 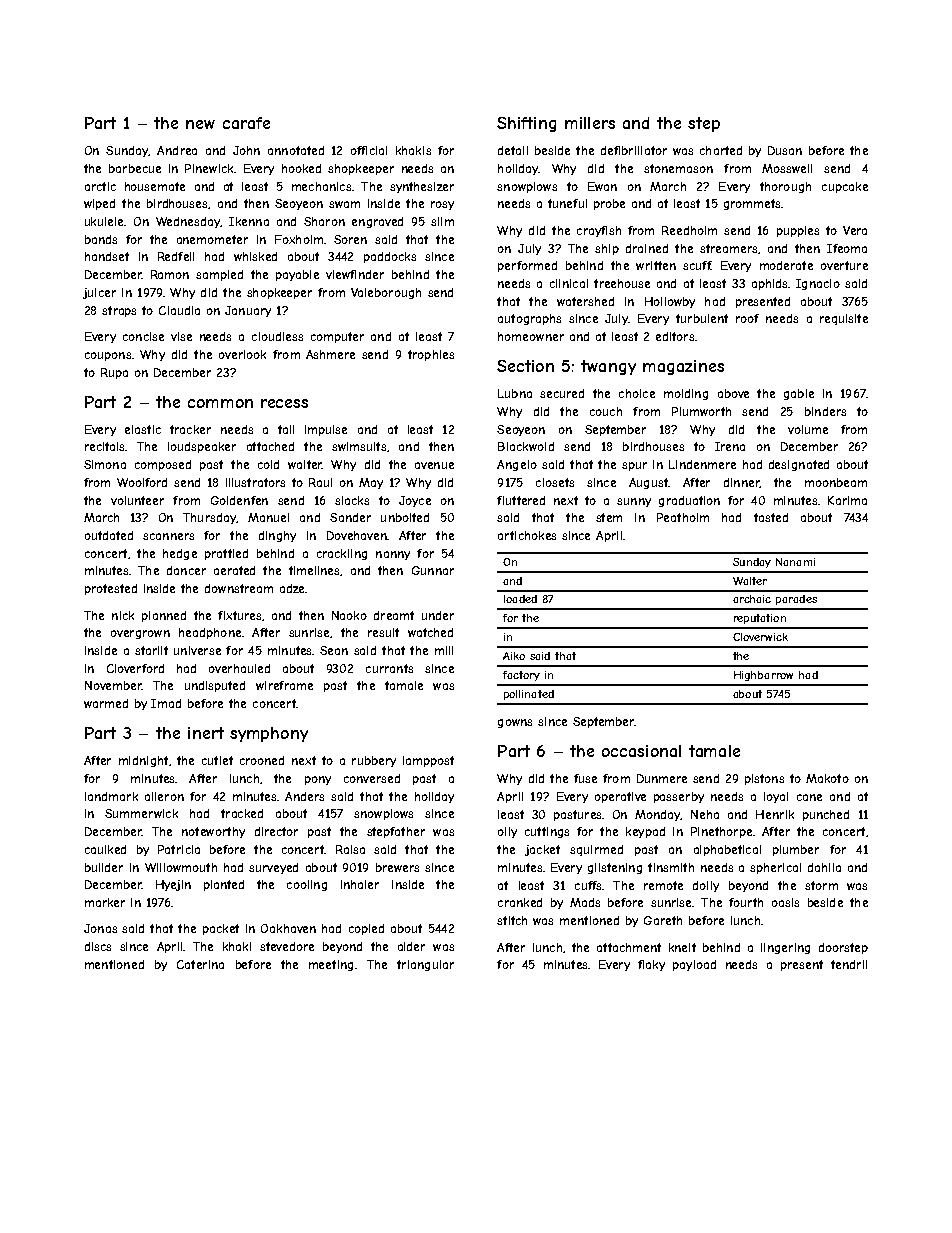 What do you see at coordinates (168, 536) in the page?
I see `scanners` at bounding box center [168, 536].
